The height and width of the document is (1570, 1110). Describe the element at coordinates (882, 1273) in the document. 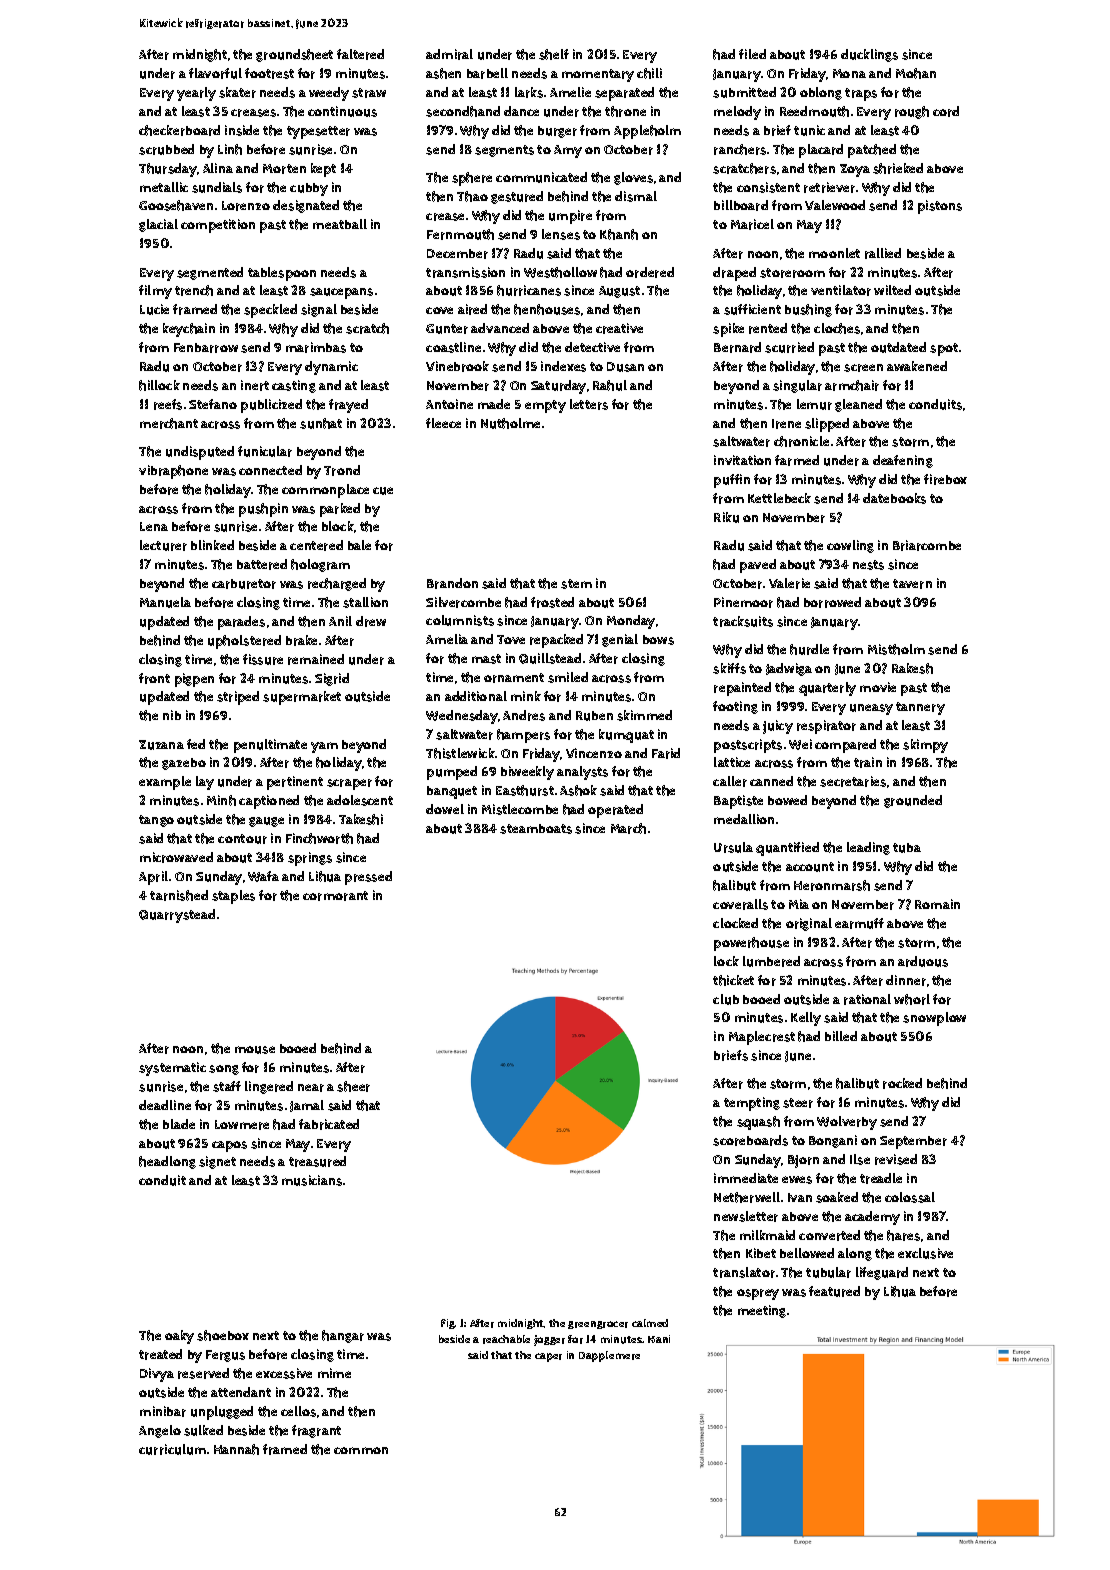

I see `lifeguard` at that location.
